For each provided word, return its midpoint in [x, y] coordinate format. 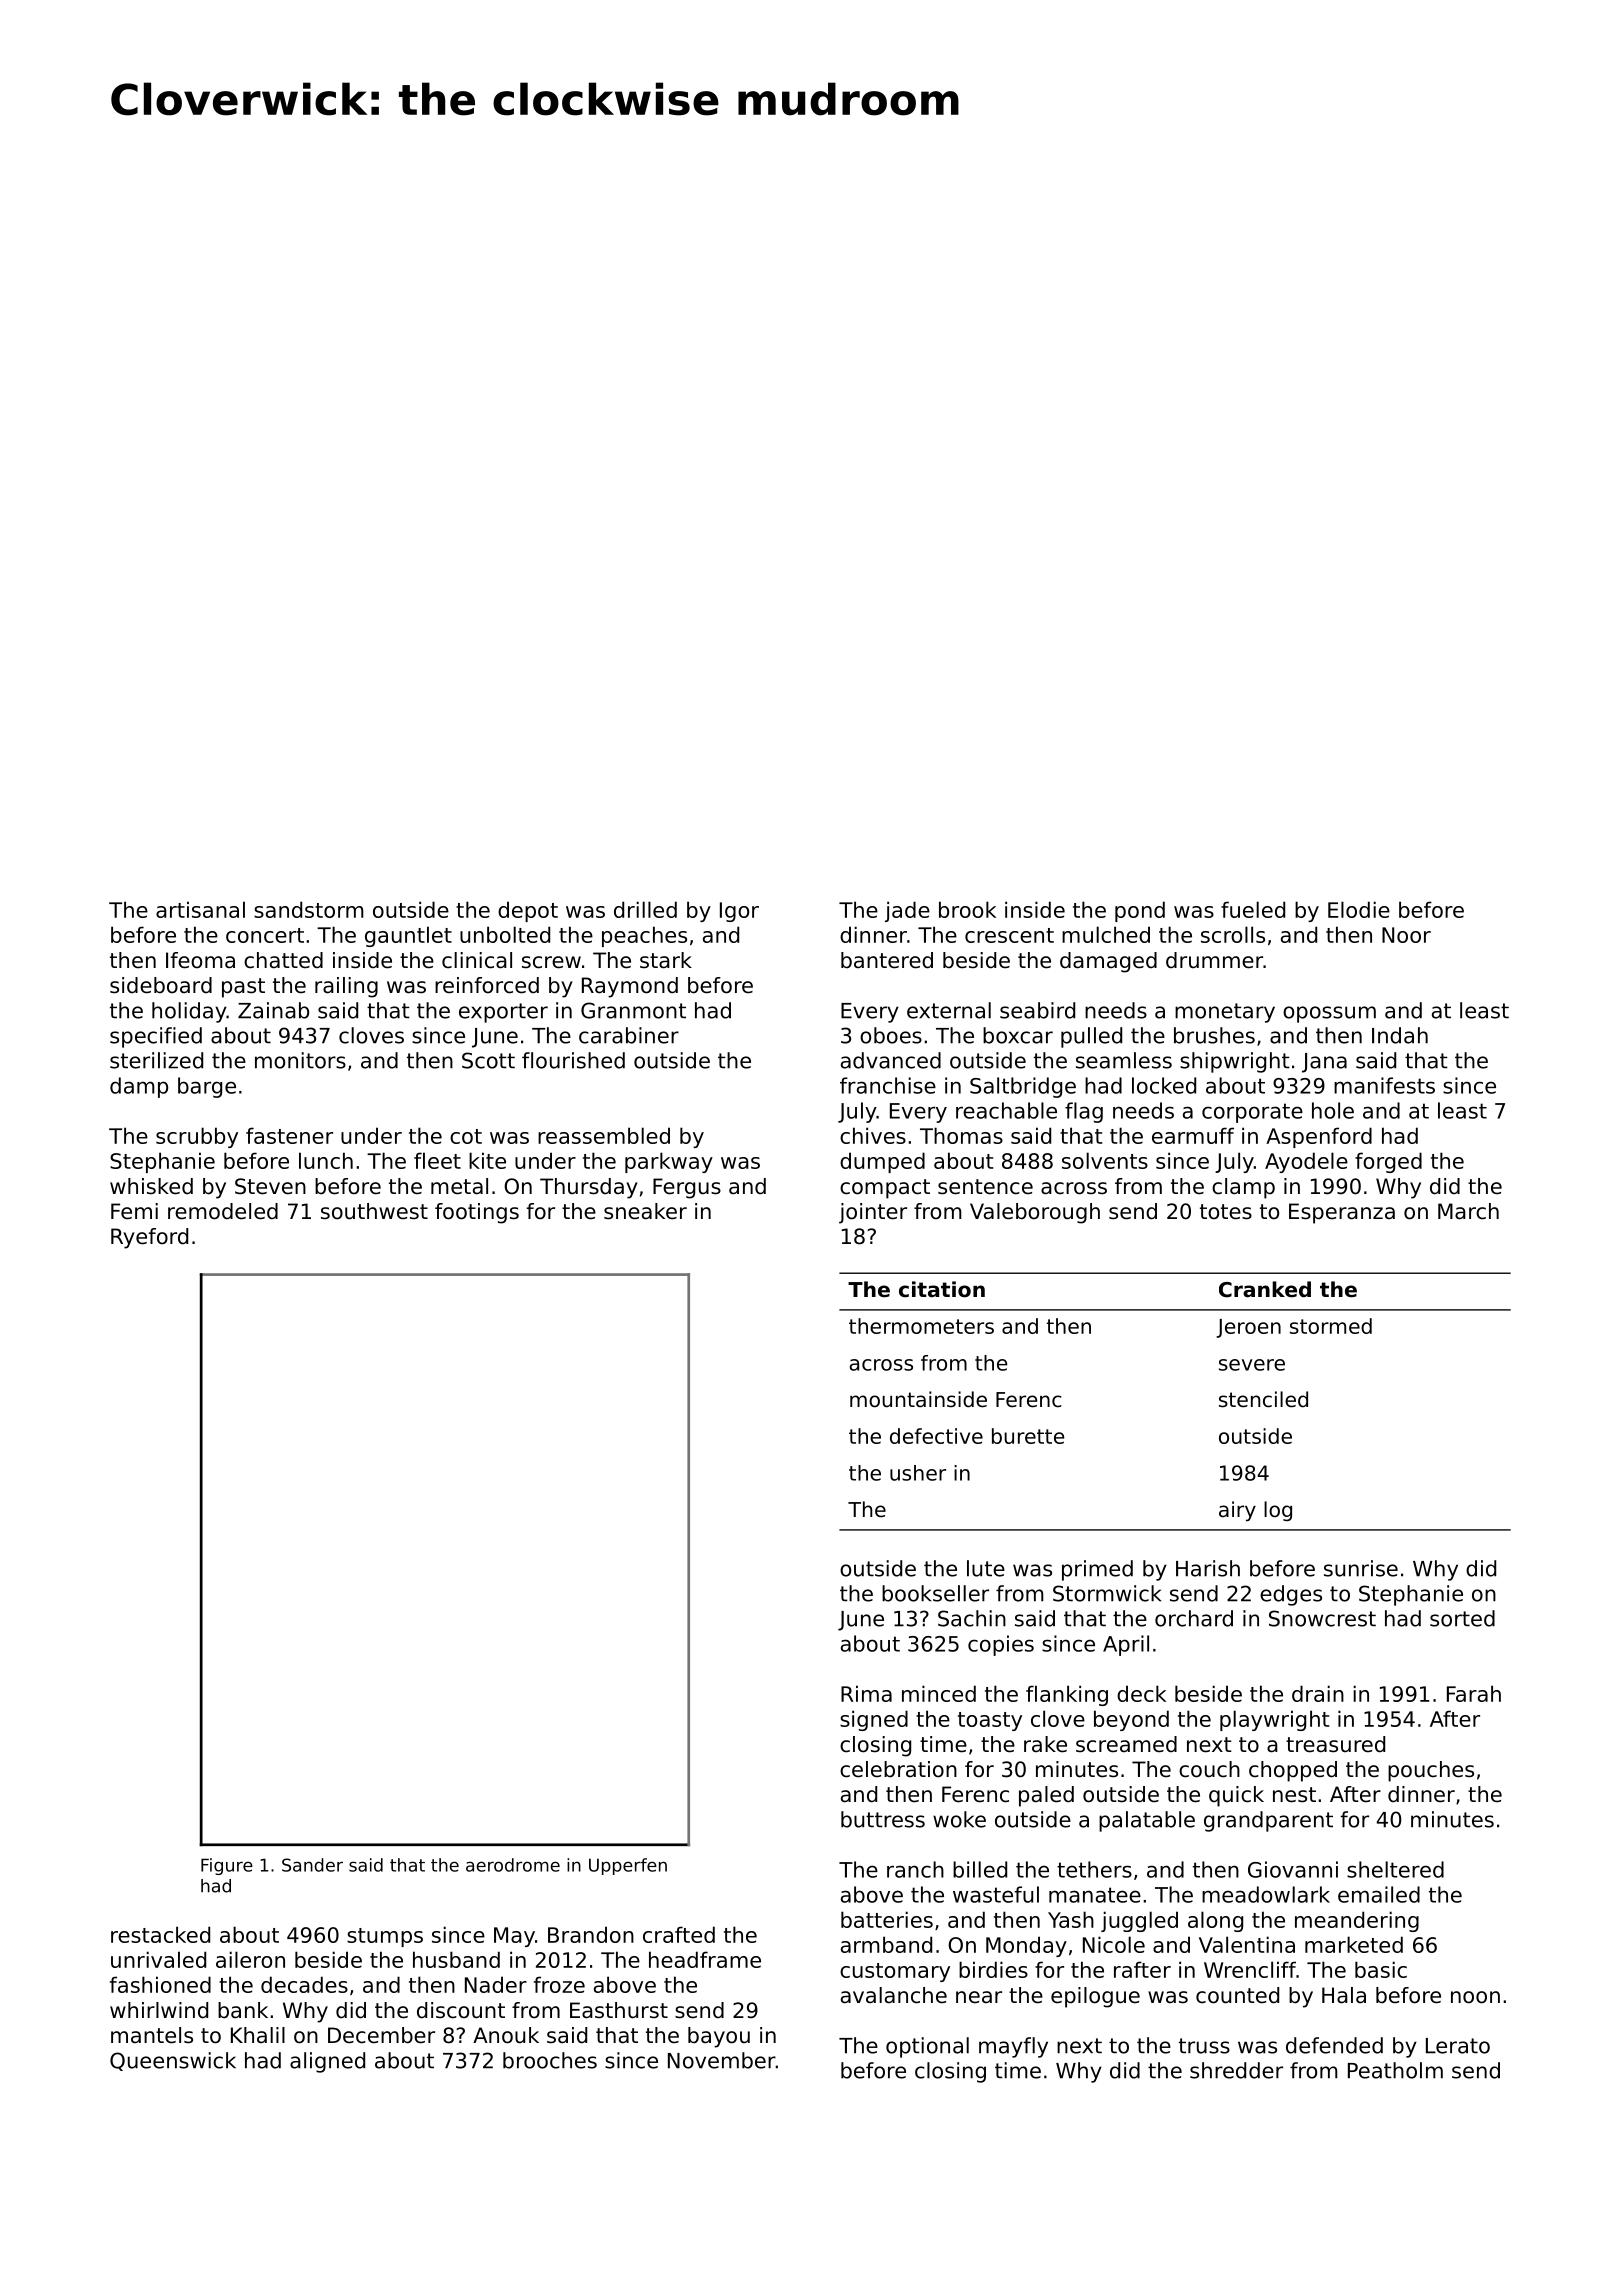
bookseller [935, 1593]
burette [1028, 1436]
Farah [1474, 1693]
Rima [866, 1693]
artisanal [200, 909]
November [722, 2060]
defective [936, 1436]
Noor [1406, 935]
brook [967, 909]
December [381, 2035]
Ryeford [149, 1238]
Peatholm [1395, 2070]
